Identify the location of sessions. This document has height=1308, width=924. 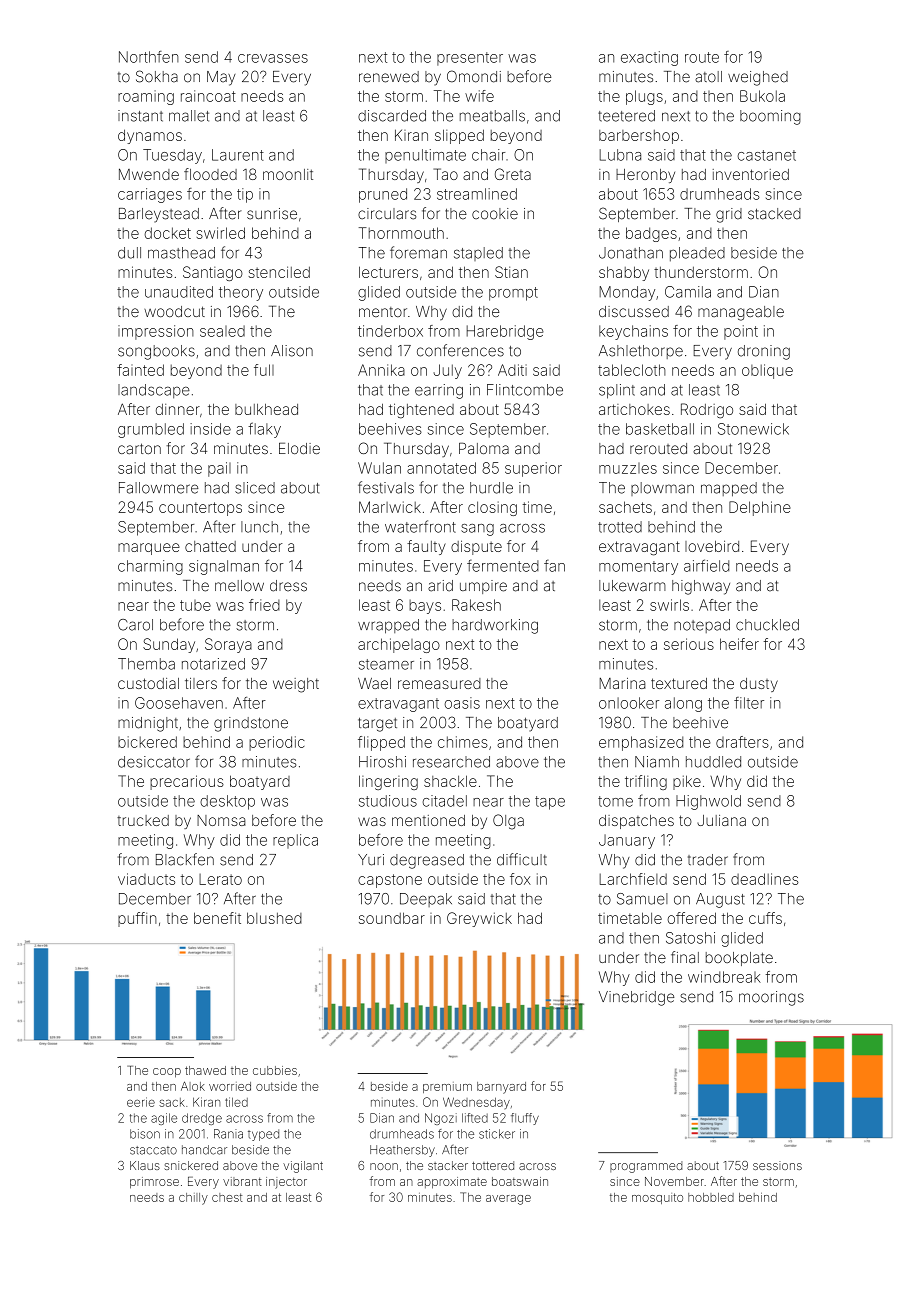
(777, 1165).
